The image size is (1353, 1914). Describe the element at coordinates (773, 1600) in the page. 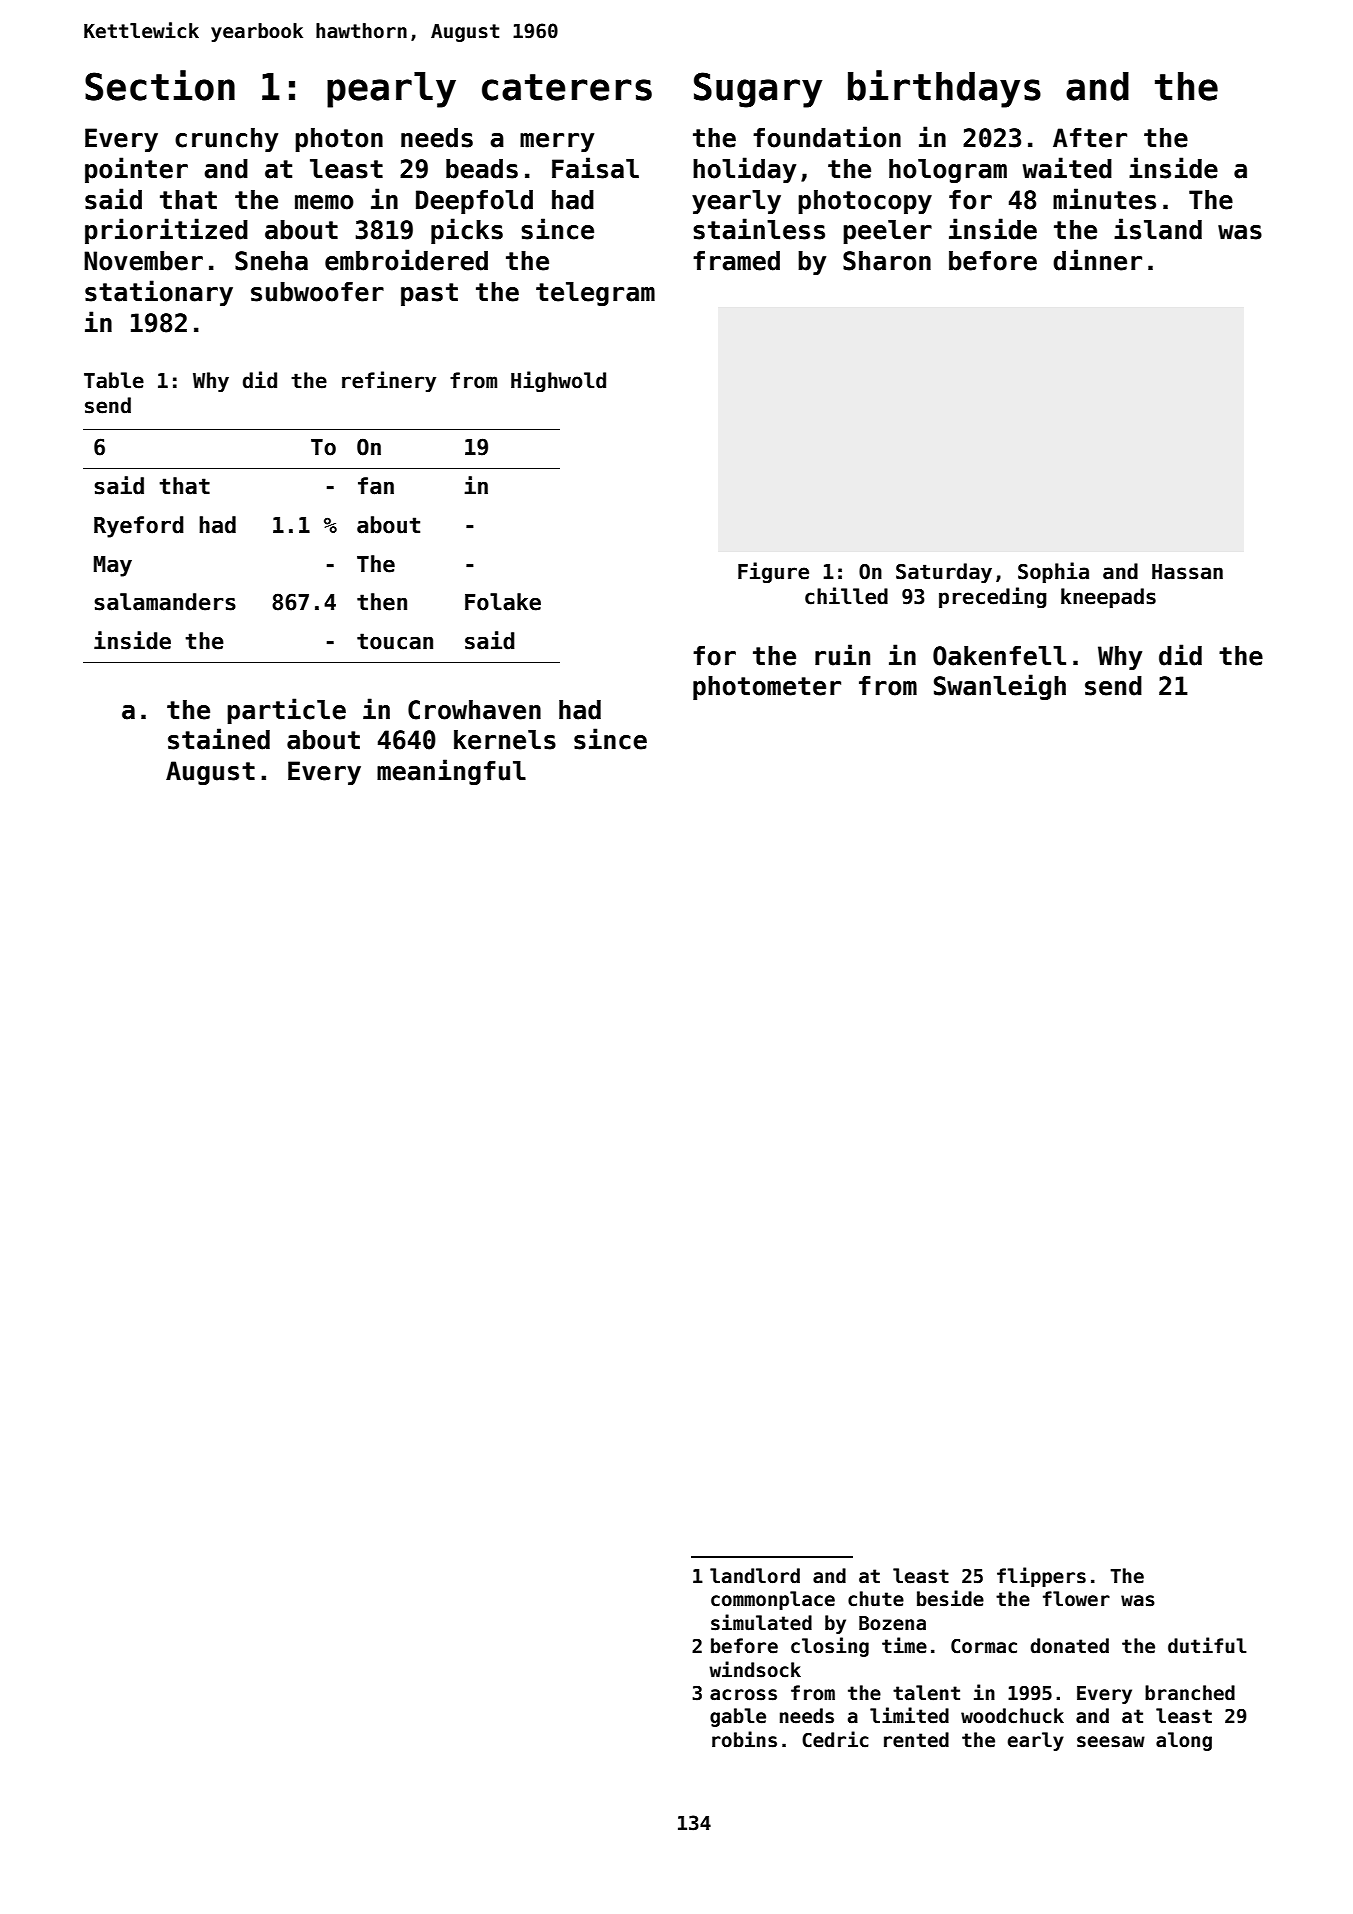

I see `commonplace` at that location.
